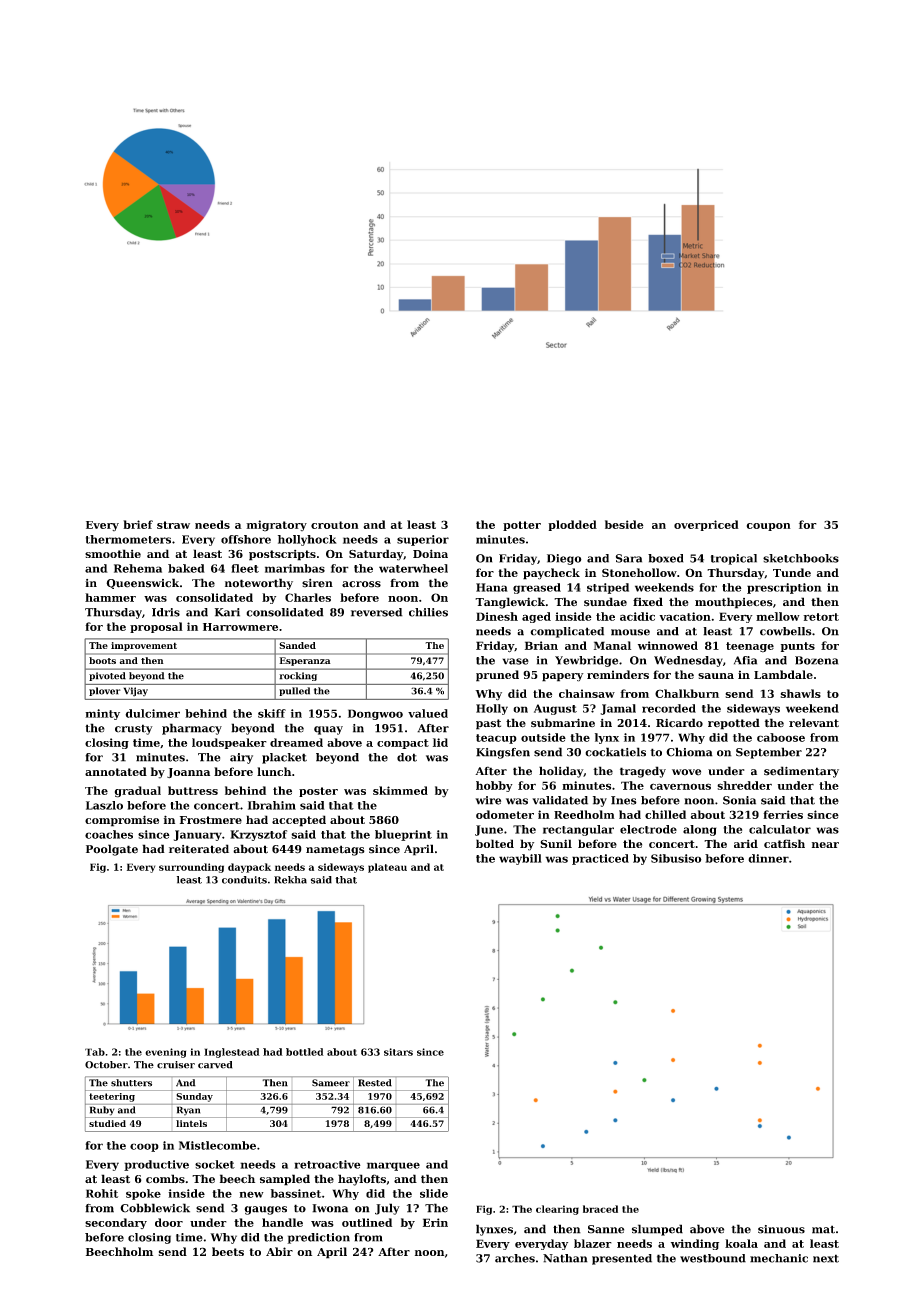 This screenshot has width=924, height=1308. Describe the element at coordinates (249, 868) in the screenshot. I see `daypack` at that location.
